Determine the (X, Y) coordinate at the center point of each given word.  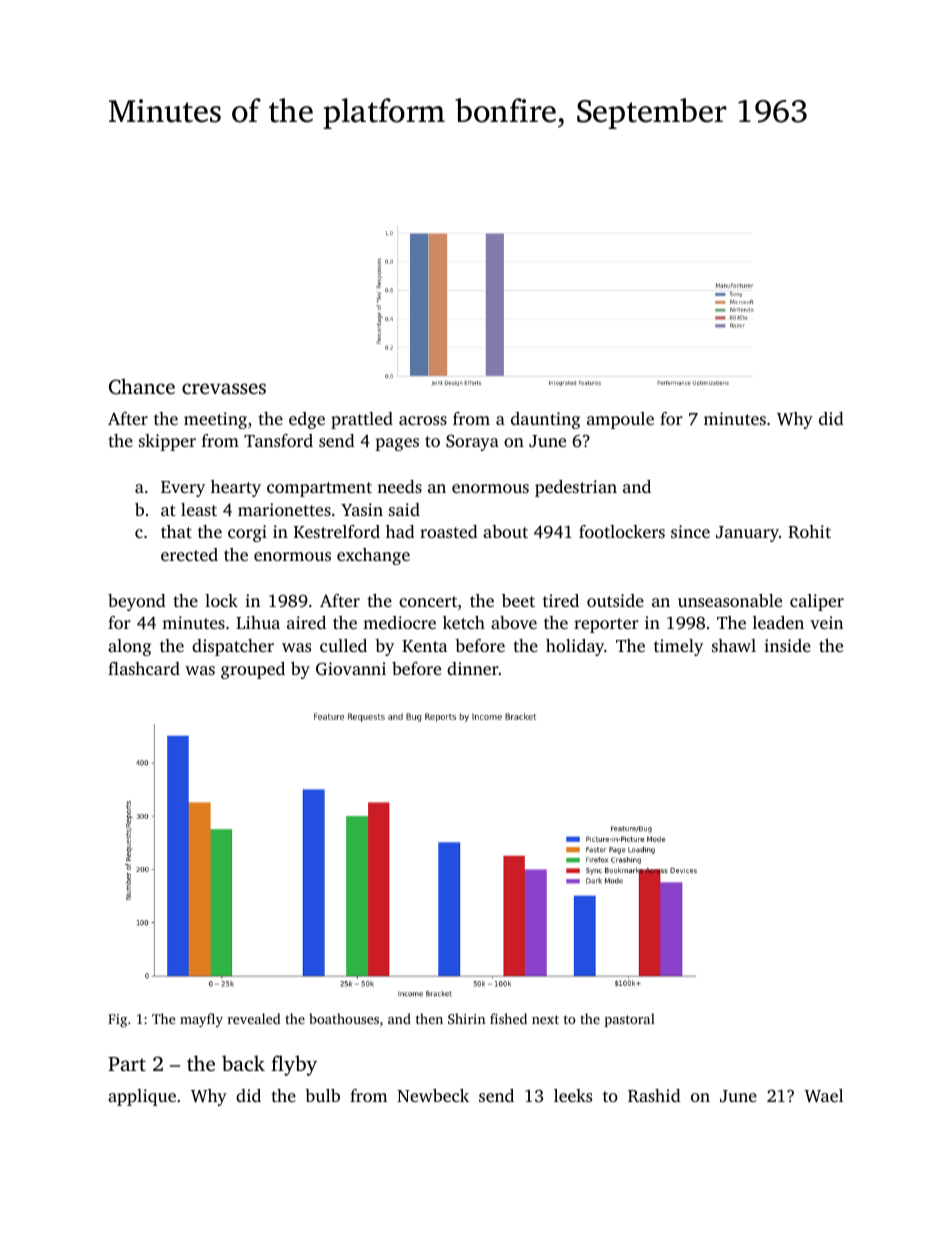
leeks (573, 1095)
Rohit (809, 532)
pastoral (630, 1020)
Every (183, 489)
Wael (823, 1096)
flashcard (144, 668)
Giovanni (351, 669)
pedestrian (576, 488)
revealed (254, 1018)
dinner (473, 668)
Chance (142, 386)
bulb (322, 1095)
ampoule (620, 420)
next (545, 1019)
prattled (362, 420)
